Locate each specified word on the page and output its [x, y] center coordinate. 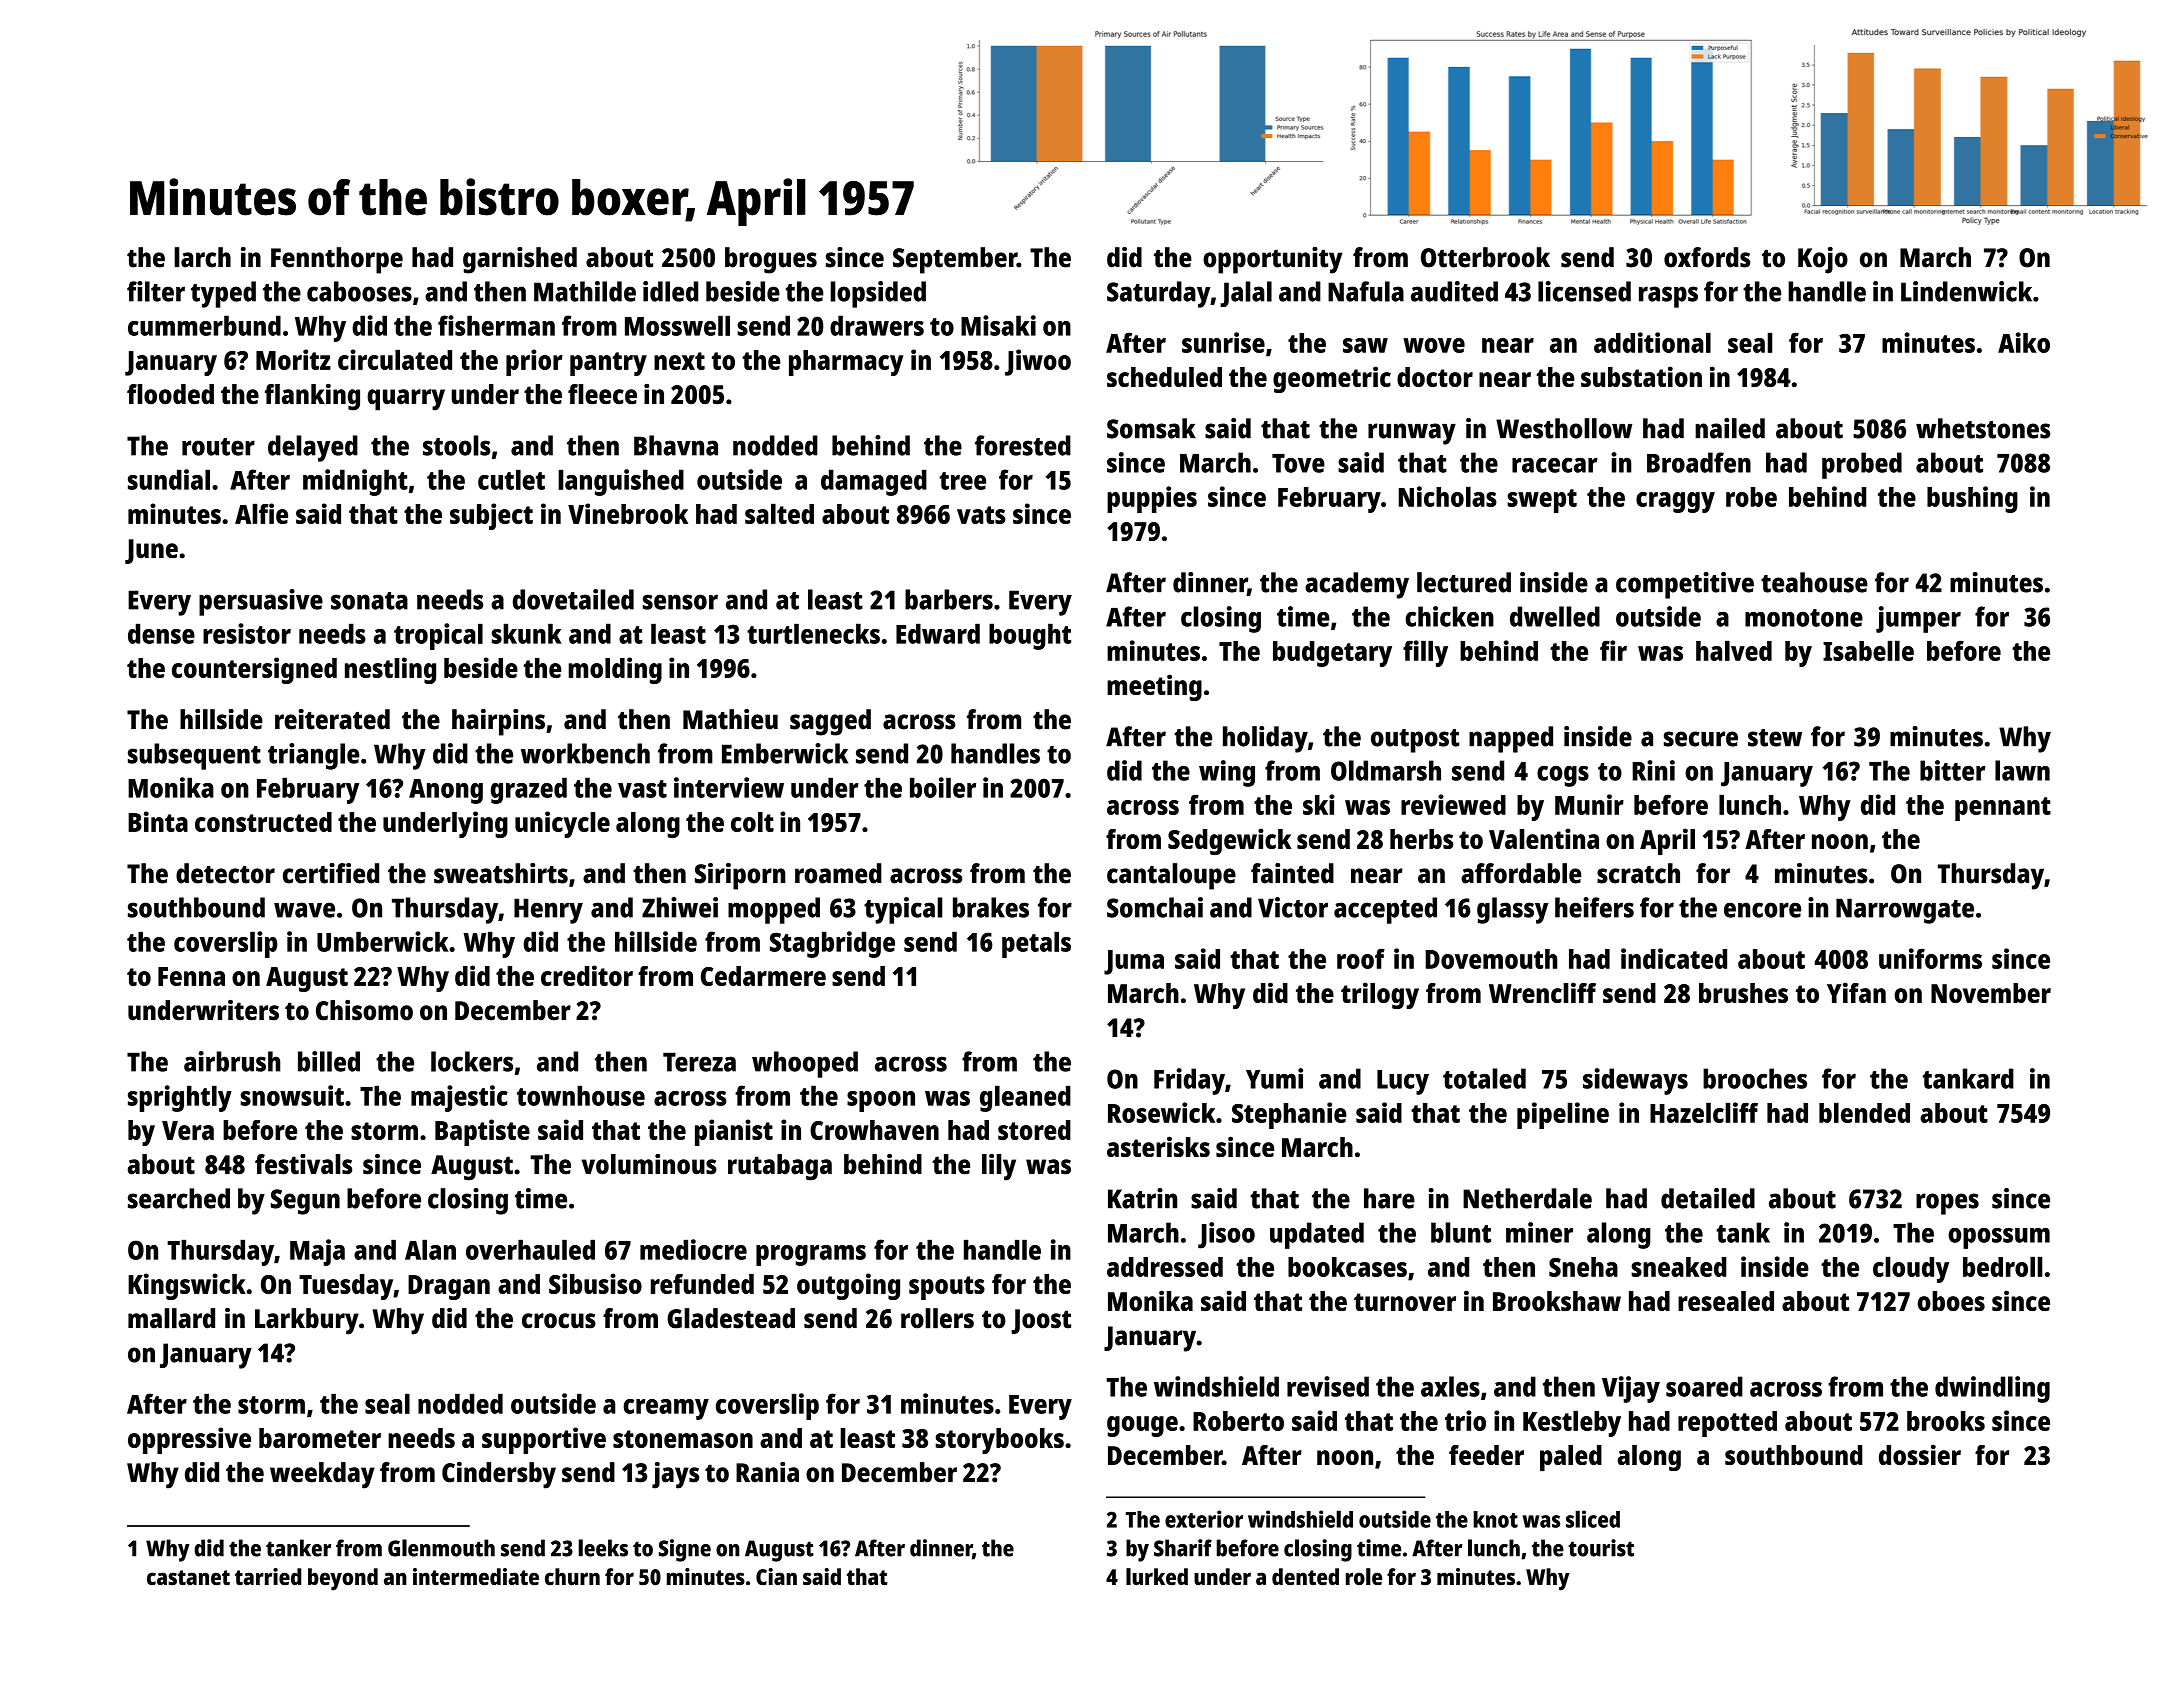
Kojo [1823, 260]
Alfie [261, 513]
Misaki [998, 325]
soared [1704, 1386]
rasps [1668, 297]
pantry [608, 364]
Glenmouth [441, 1548]
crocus [559, 1321]
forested [1023, 445]
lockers [472, 1061]
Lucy [1403, 1082]
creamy [666, 1409]
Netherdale [1527, 1198]
